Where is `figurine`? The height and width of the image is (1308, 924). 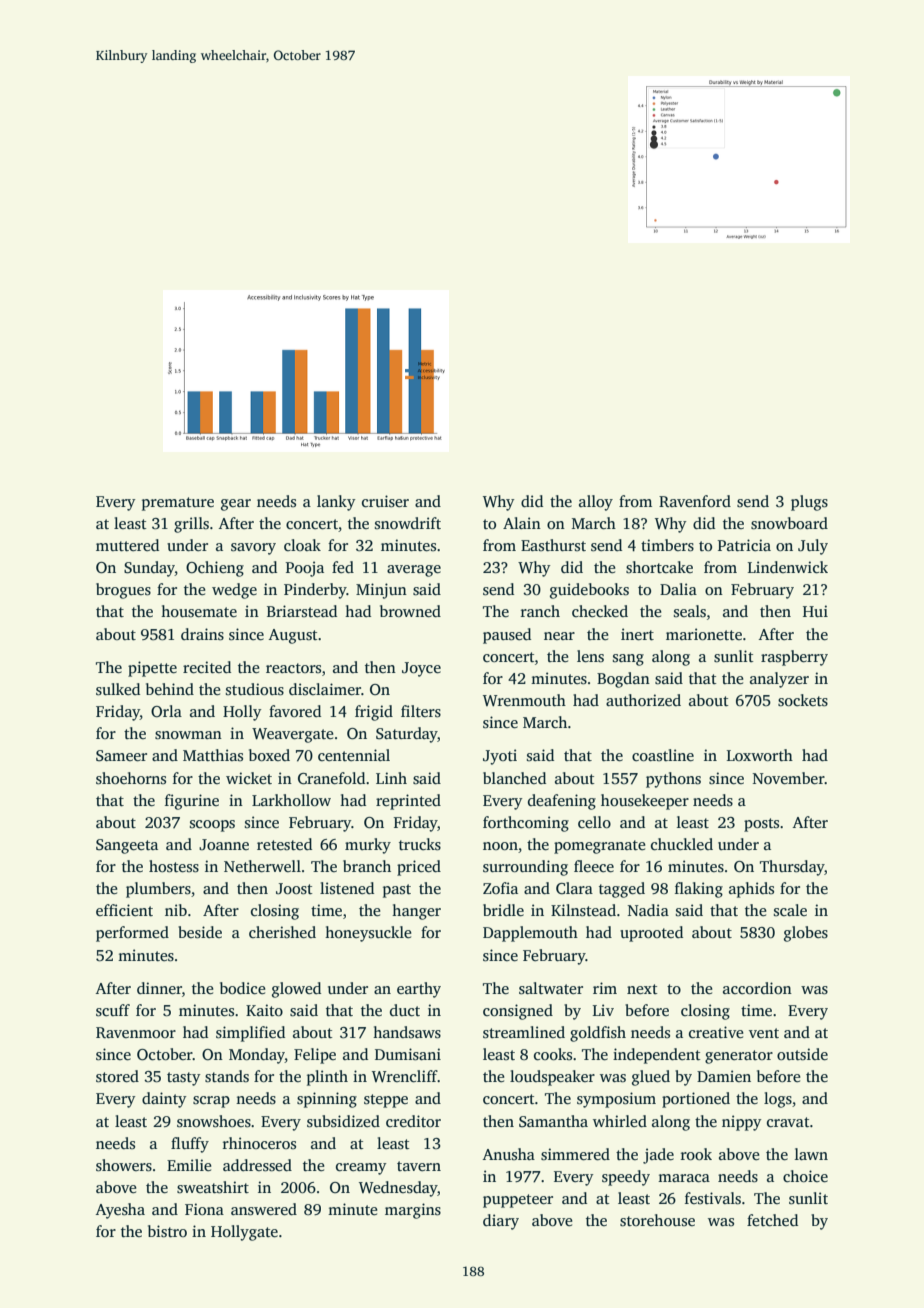 figurine is located at coordinates (192, 802).
